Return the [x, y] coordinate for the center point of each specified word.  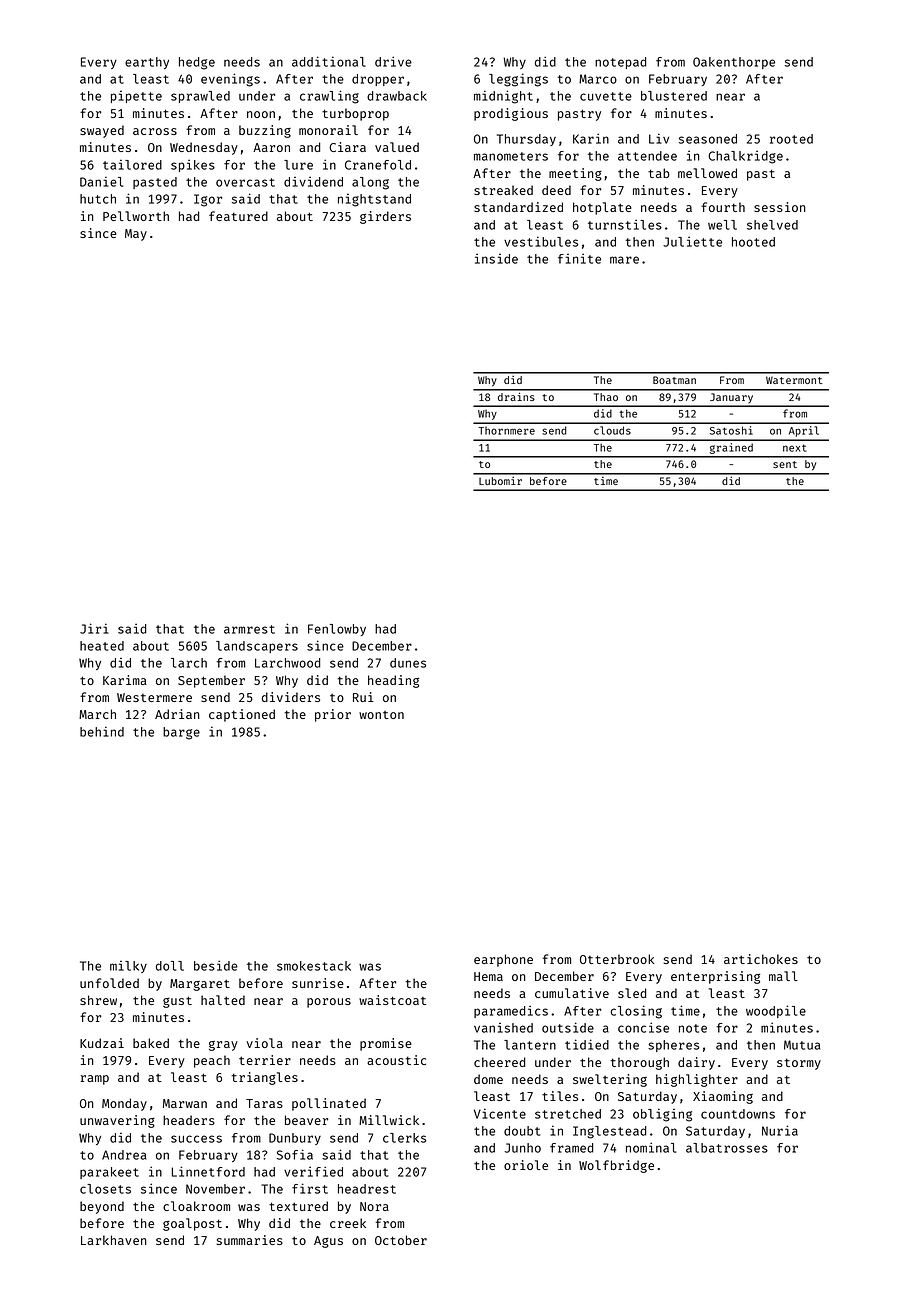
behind [102, 731]
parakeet [109, 1173]
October [401, 1240]
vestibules [541, 241]
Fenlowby [337, 630]
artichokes [761, 959]
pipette [136, 97]
